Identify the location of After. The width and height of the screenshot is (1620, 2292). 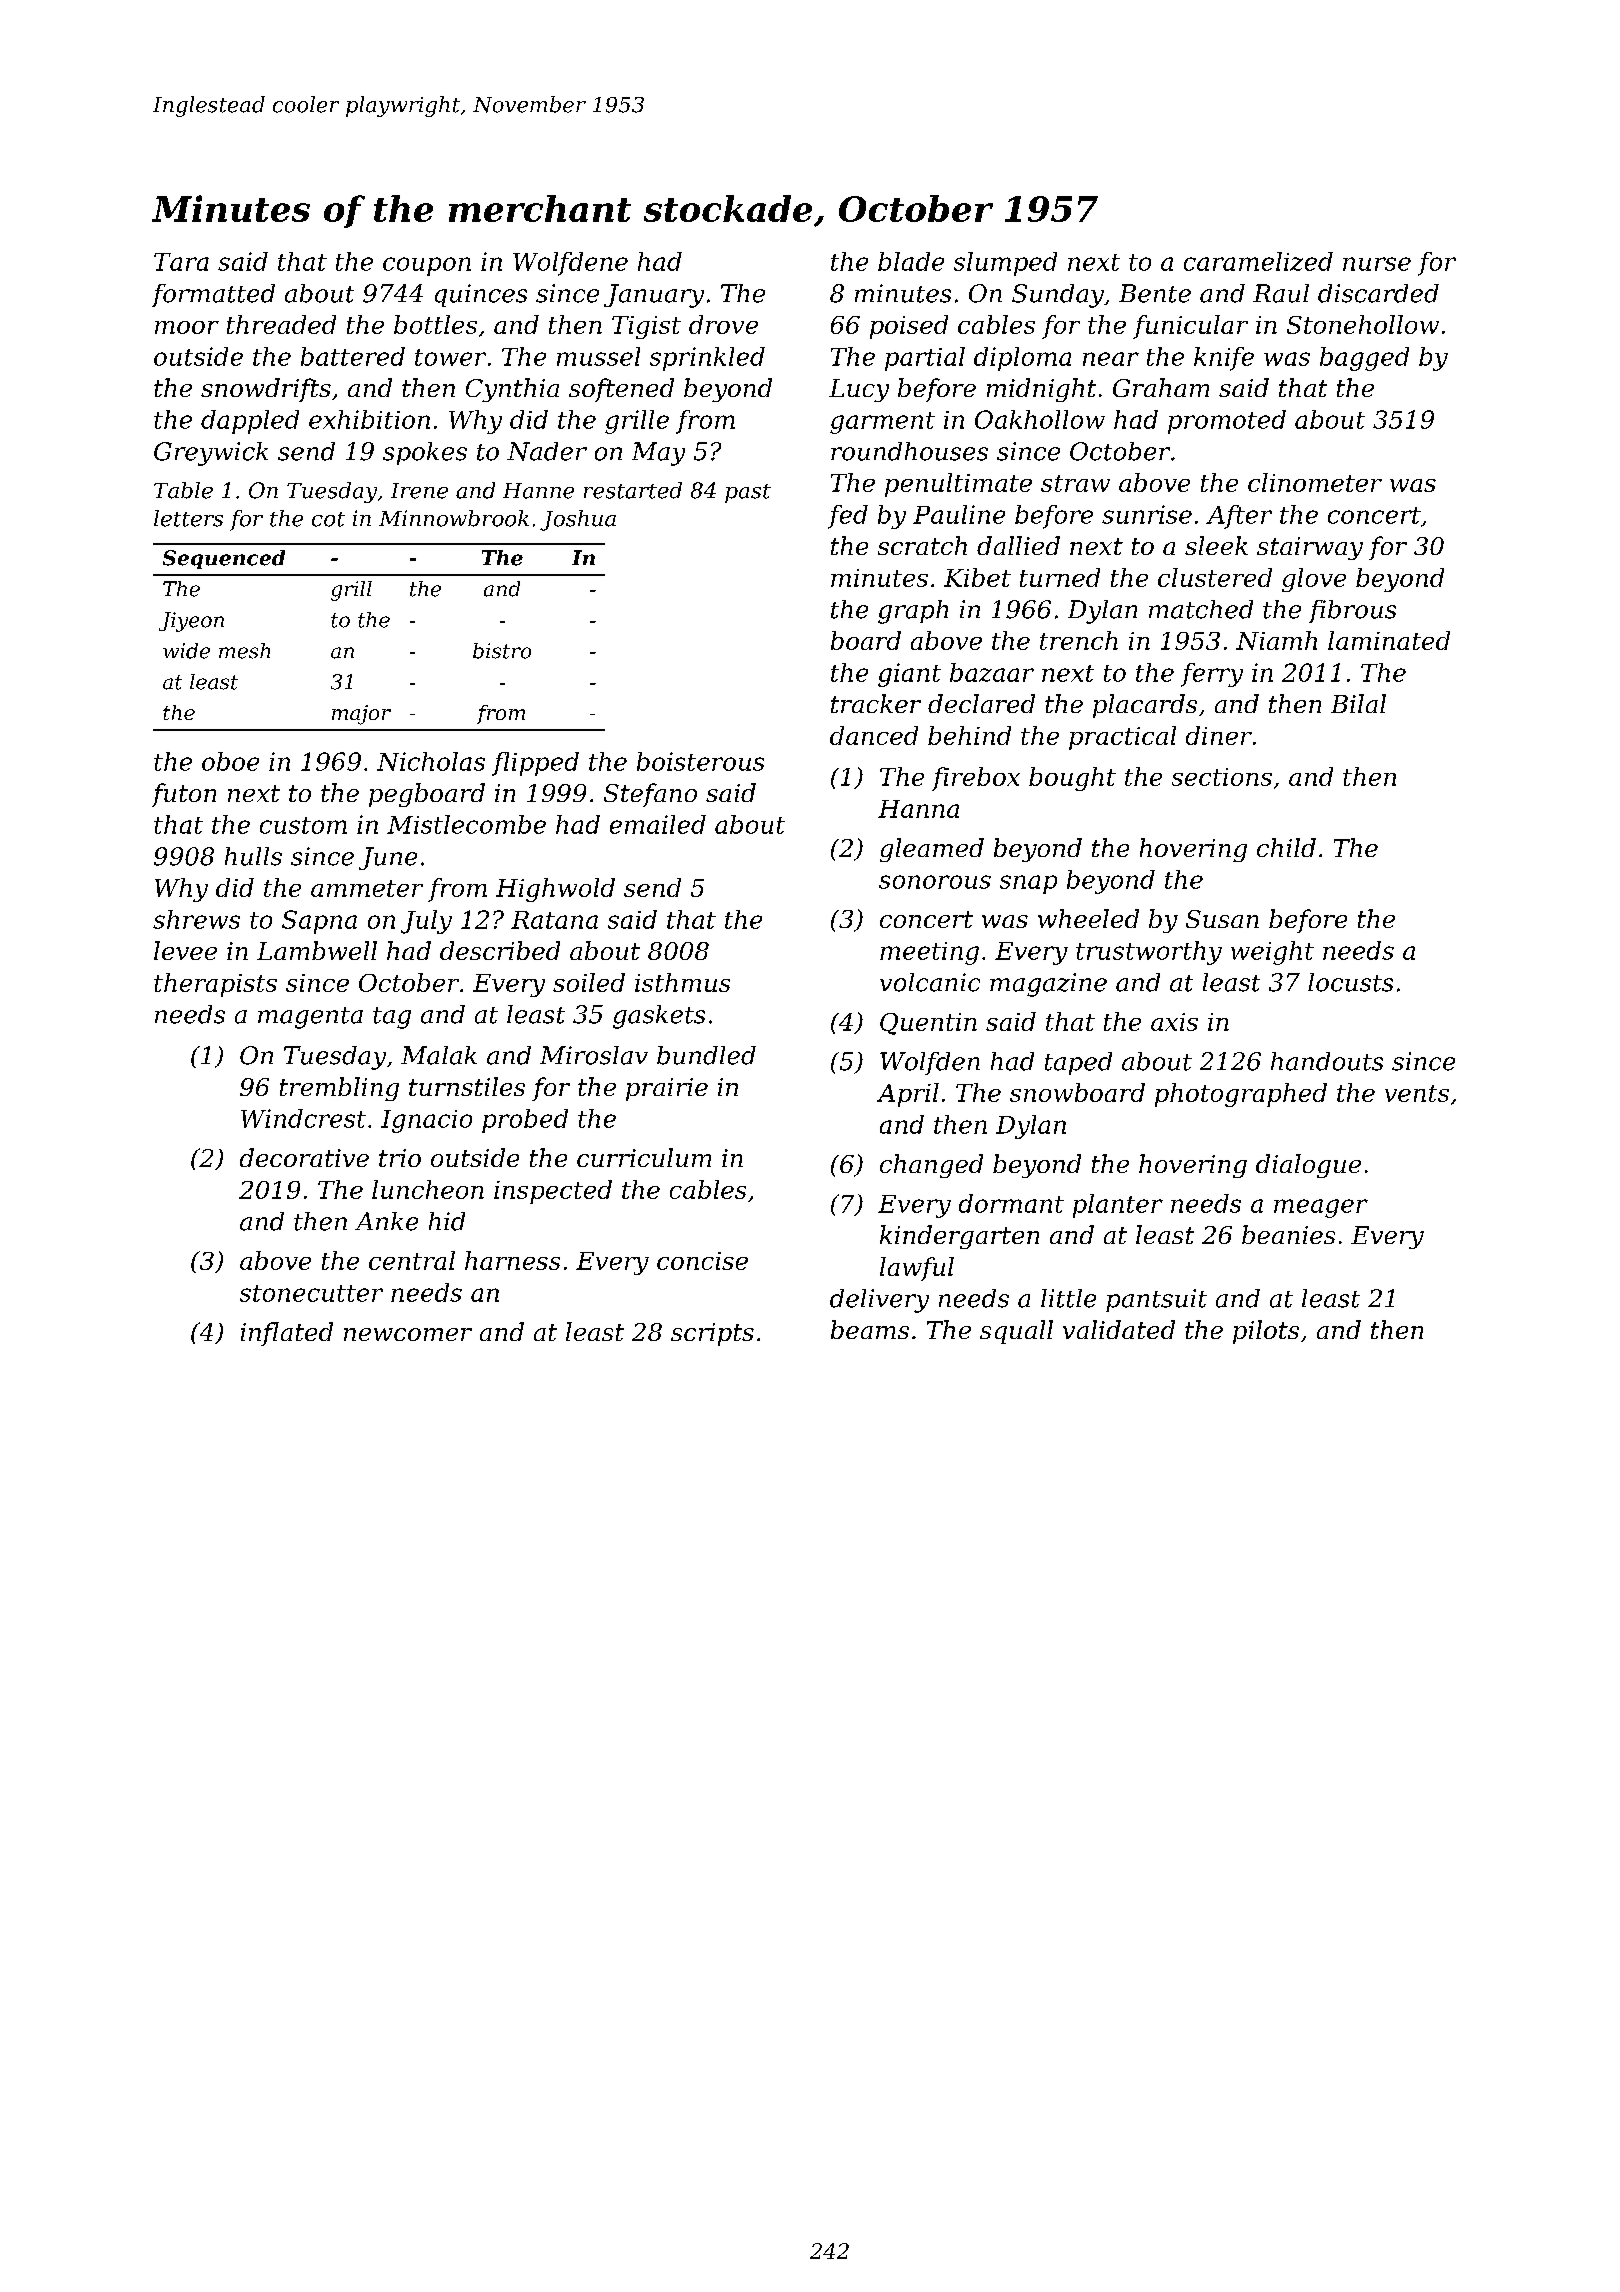
(1239, 517).
